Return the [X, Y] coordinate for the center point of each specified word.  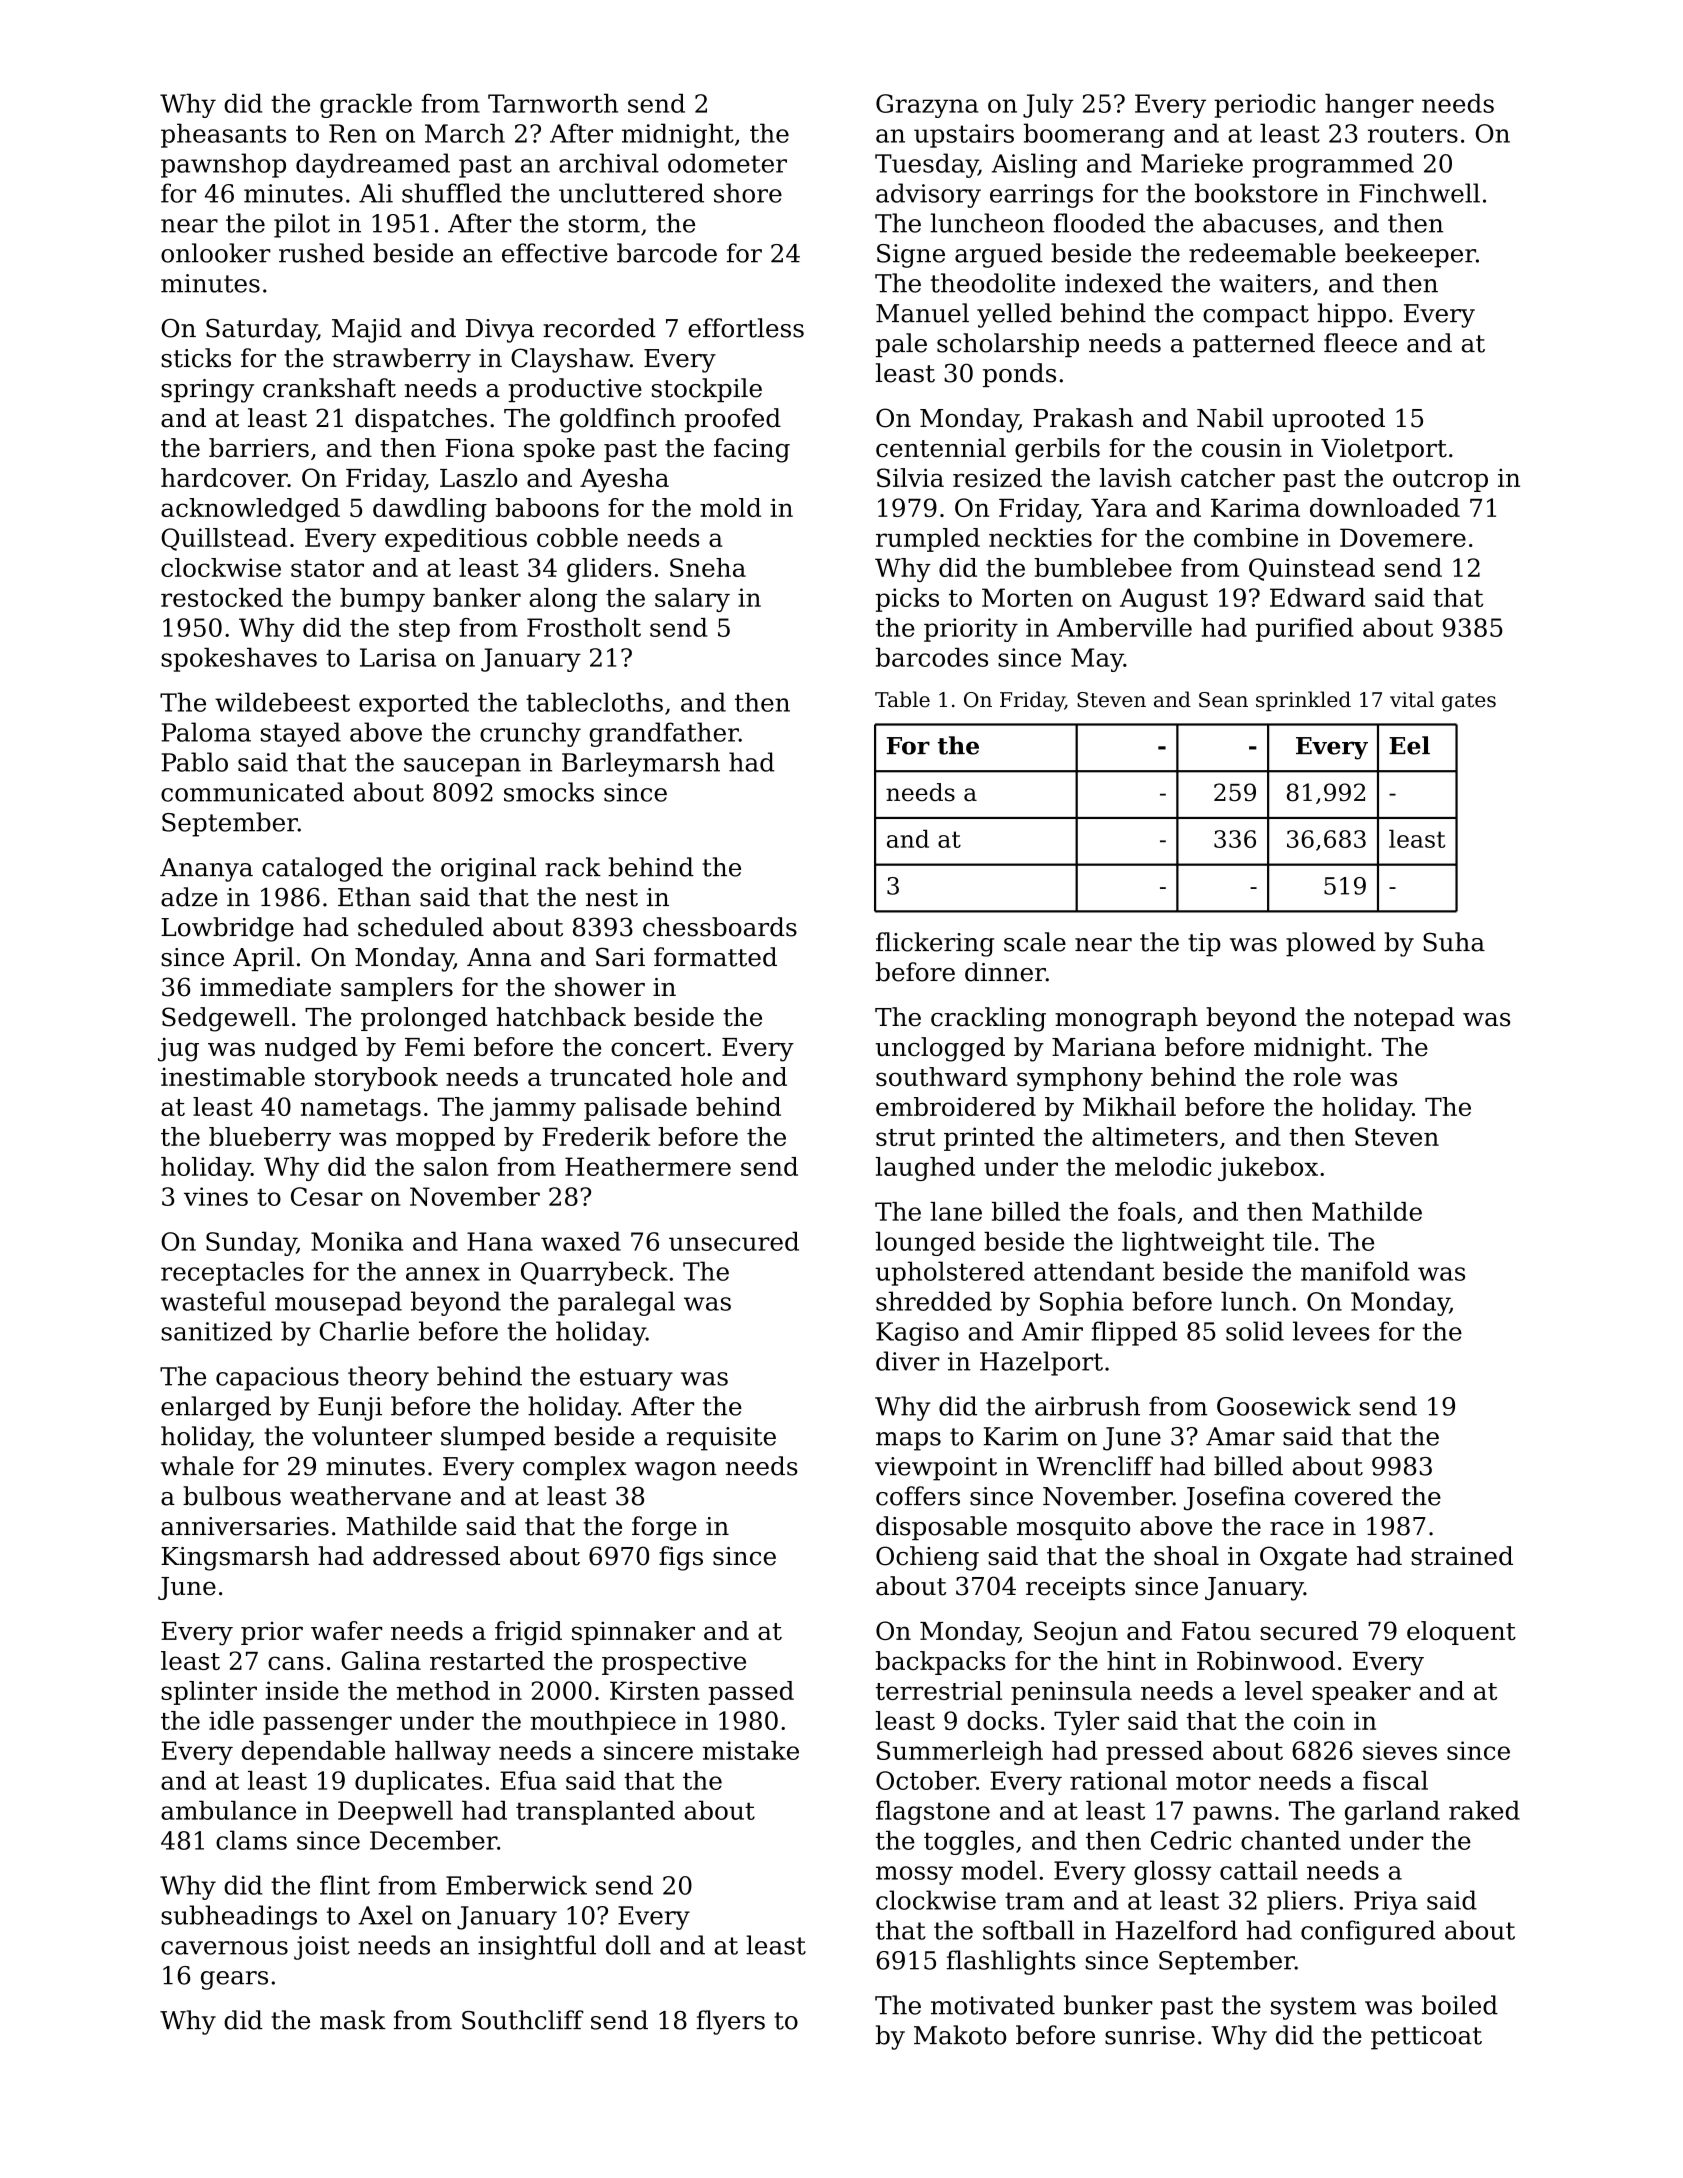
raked [1484, 1810]
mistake [751, 1750]
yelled [1014, 315]
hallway [443, 1753]
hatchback [561, 1017]
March [465, 133]
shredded [934, 1301]
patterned [1254, 345]
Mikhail [1129, 1106]
